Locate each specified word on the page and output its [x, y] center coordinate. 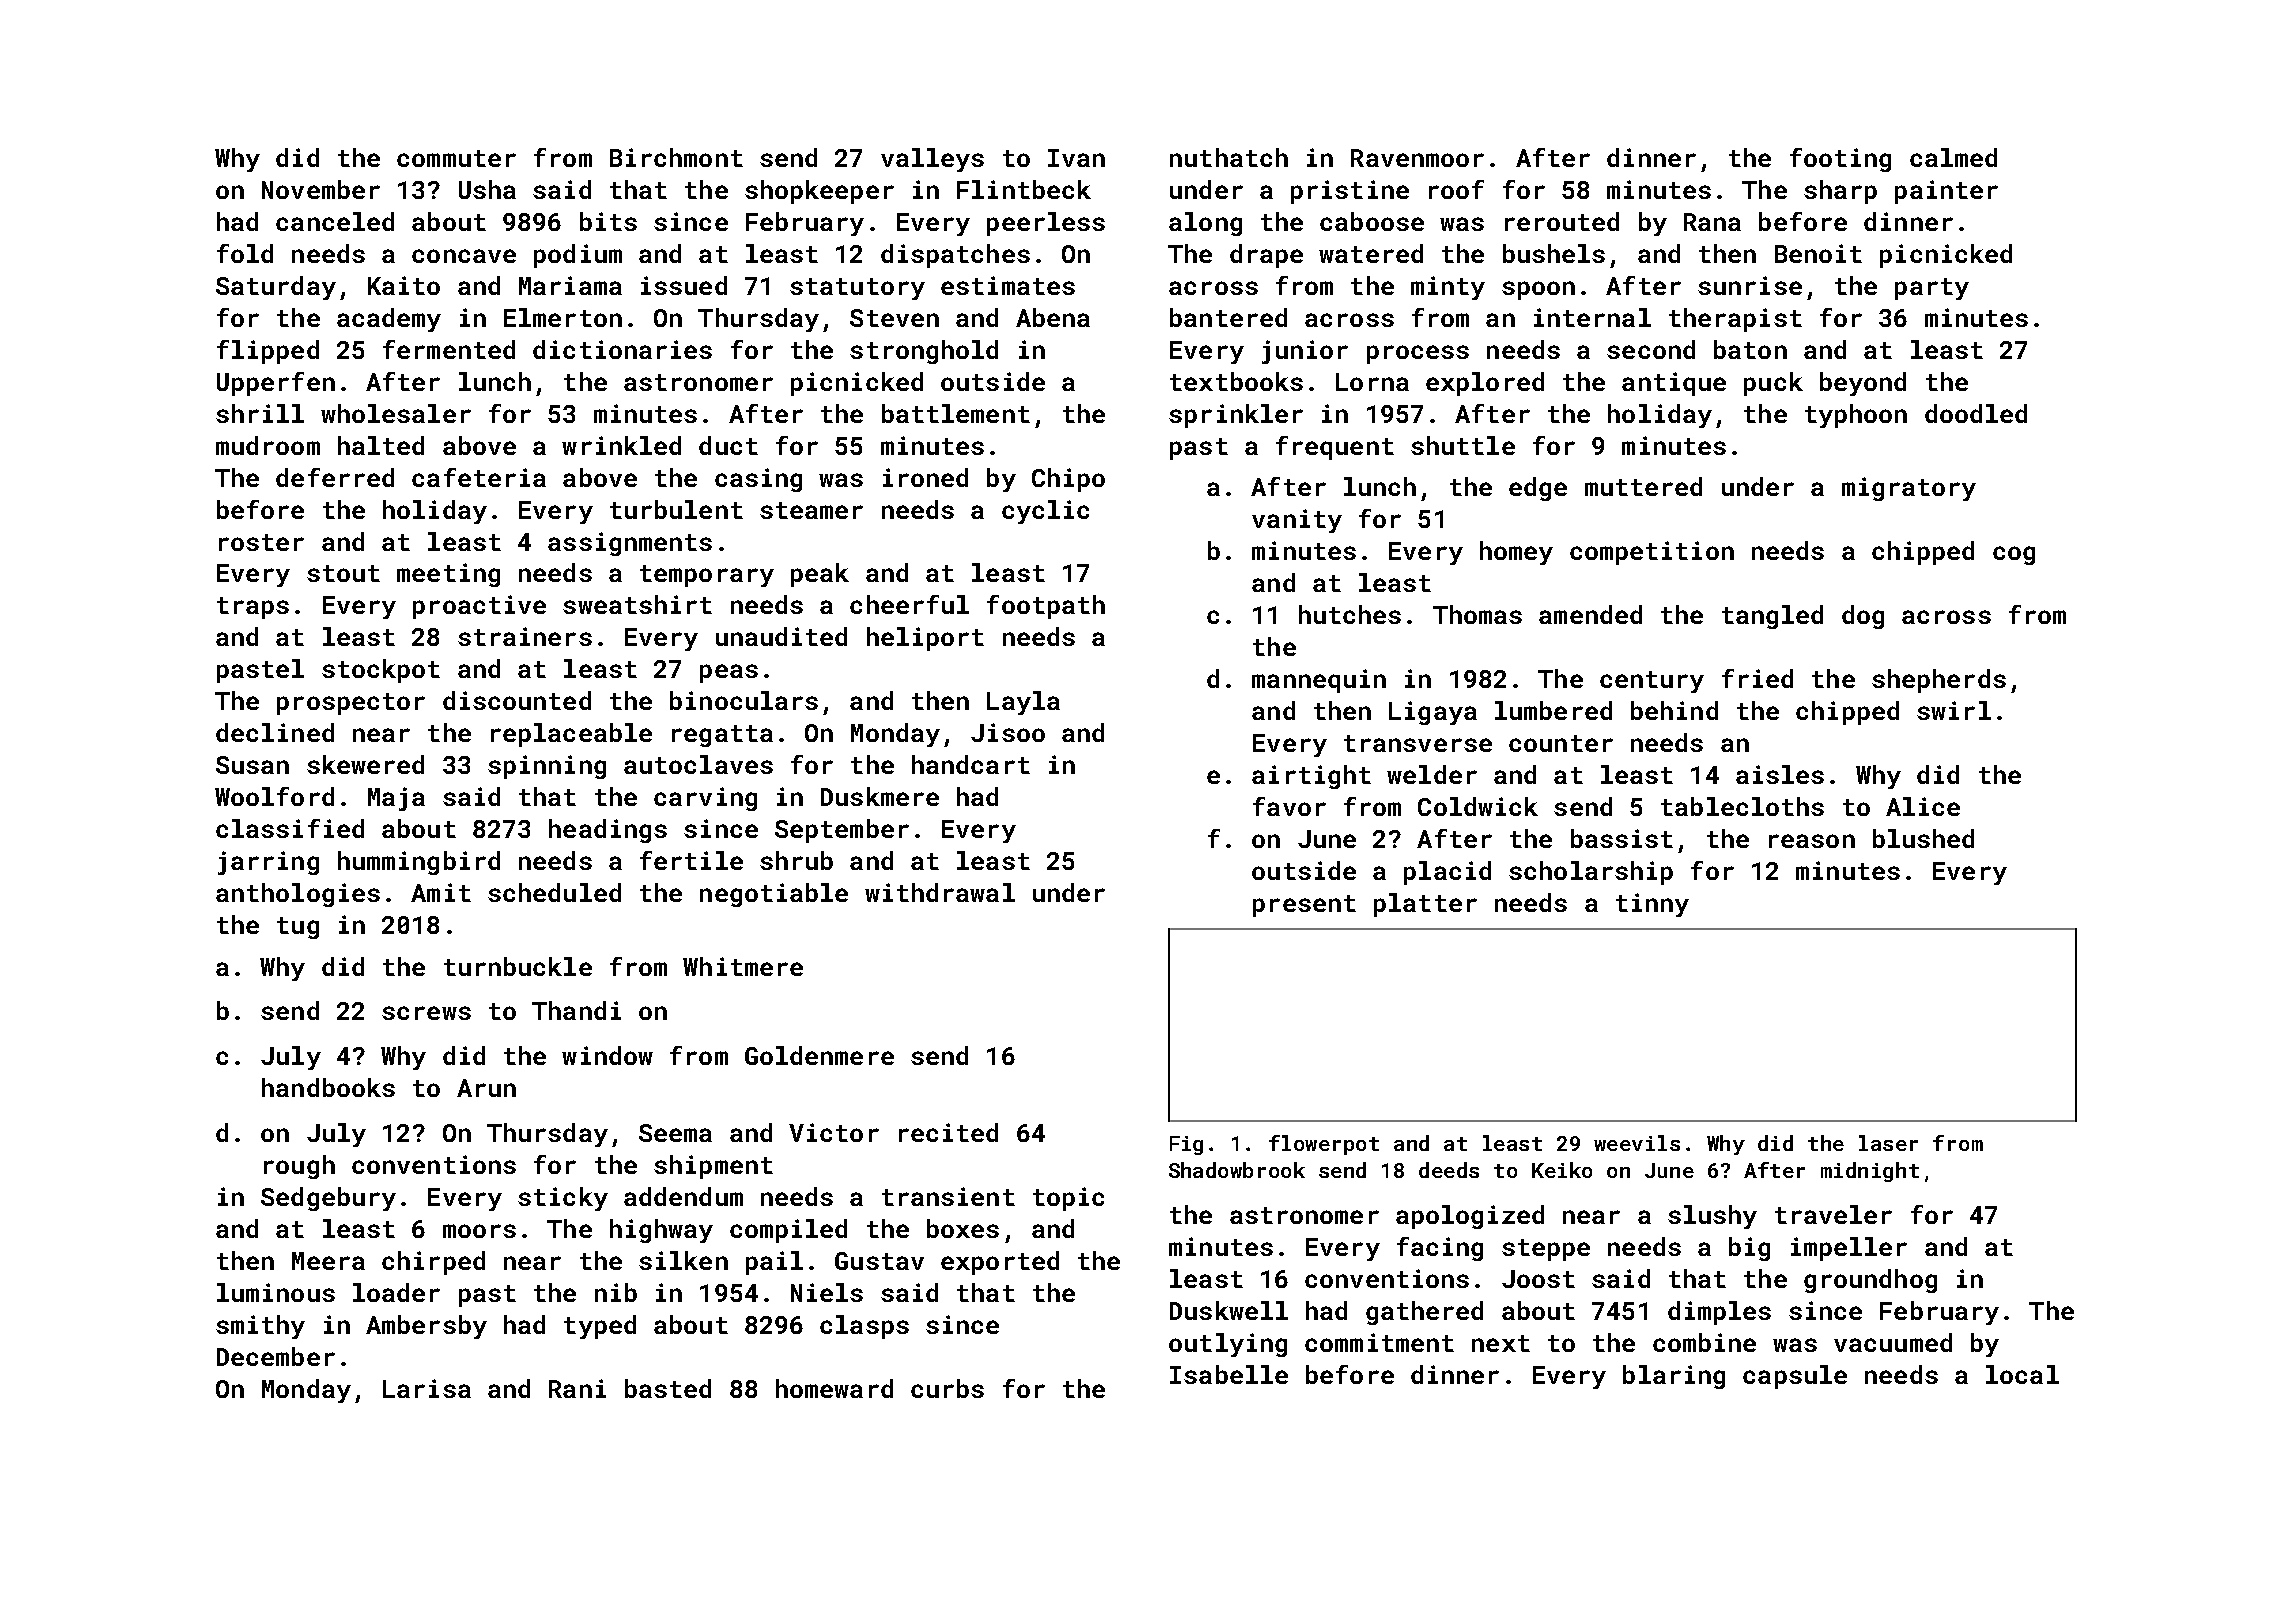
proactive [479, 607]
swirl [1954, 710]
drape [1266, 256]
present [1304, 906]
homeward [834, 1388]
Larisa [427, 1388]
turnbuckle [518, 966]
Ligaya [1433, 713]
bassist [1622, 838]
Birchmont [676, 157]
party [1932, 289]
